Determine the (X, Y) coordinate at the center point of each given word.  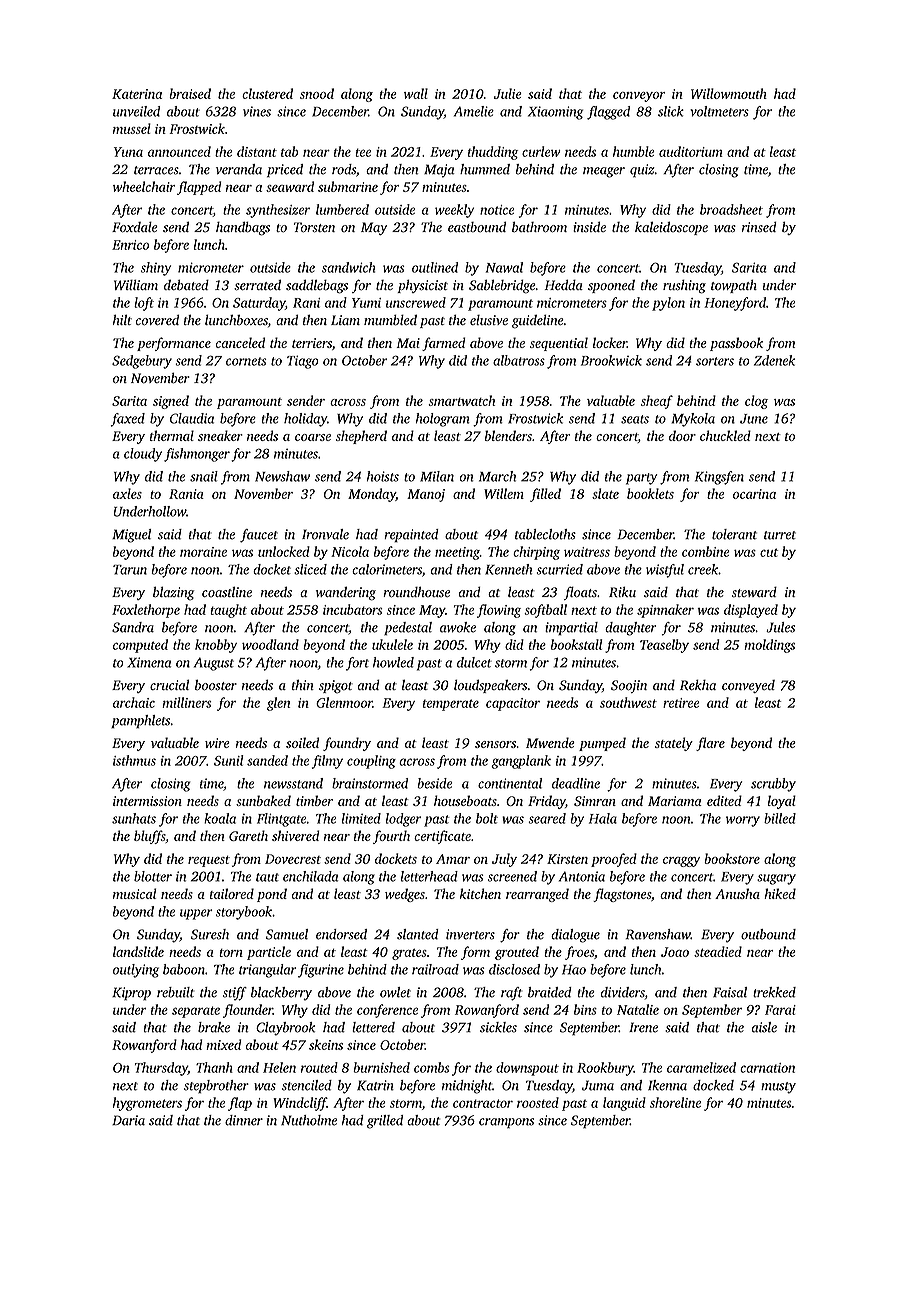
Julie (508, 93)
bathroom (539, 227)
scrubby (773, 785)
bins (585, 1009)
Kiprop (131, 994)
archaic (134, 702)
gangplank (521, 762)
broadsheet (731, 209)
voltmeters (719, 111)
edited (724, 800)
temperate (451, 705)
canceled (240, 342)
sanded (267, 760)
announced (179, 151)
